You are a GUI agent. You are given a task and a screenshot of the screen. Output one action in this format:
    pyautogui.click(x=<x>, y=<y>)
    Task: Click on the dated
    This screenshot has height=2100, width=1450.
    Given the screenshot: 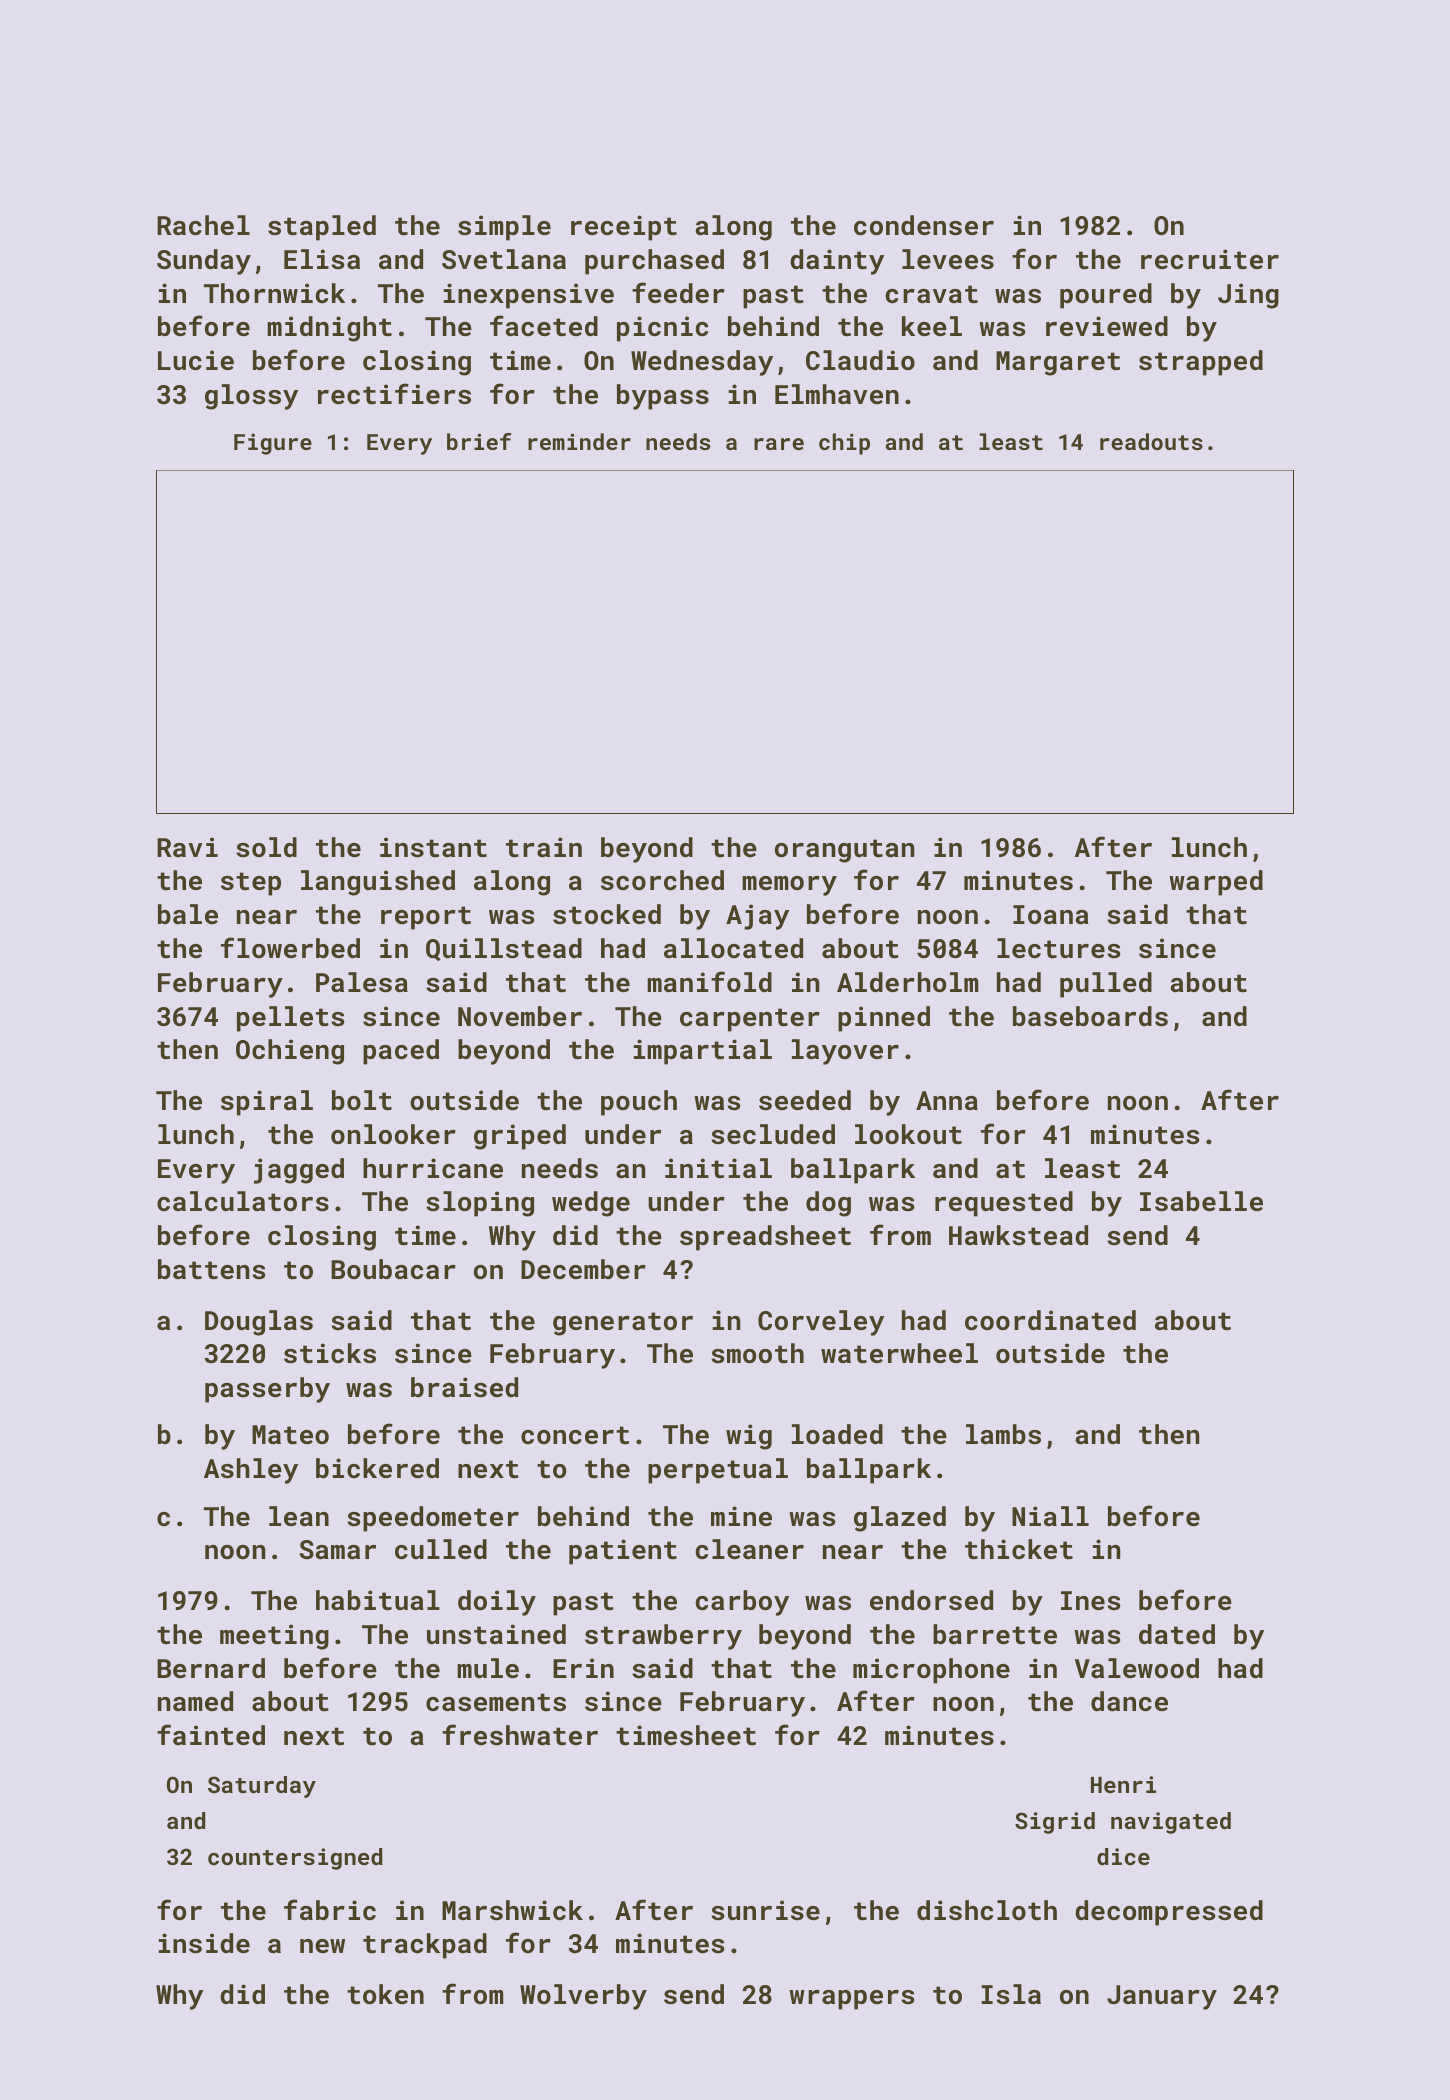 What is the action you would take?
    pyautogui.click(x=1177, y=1634)
